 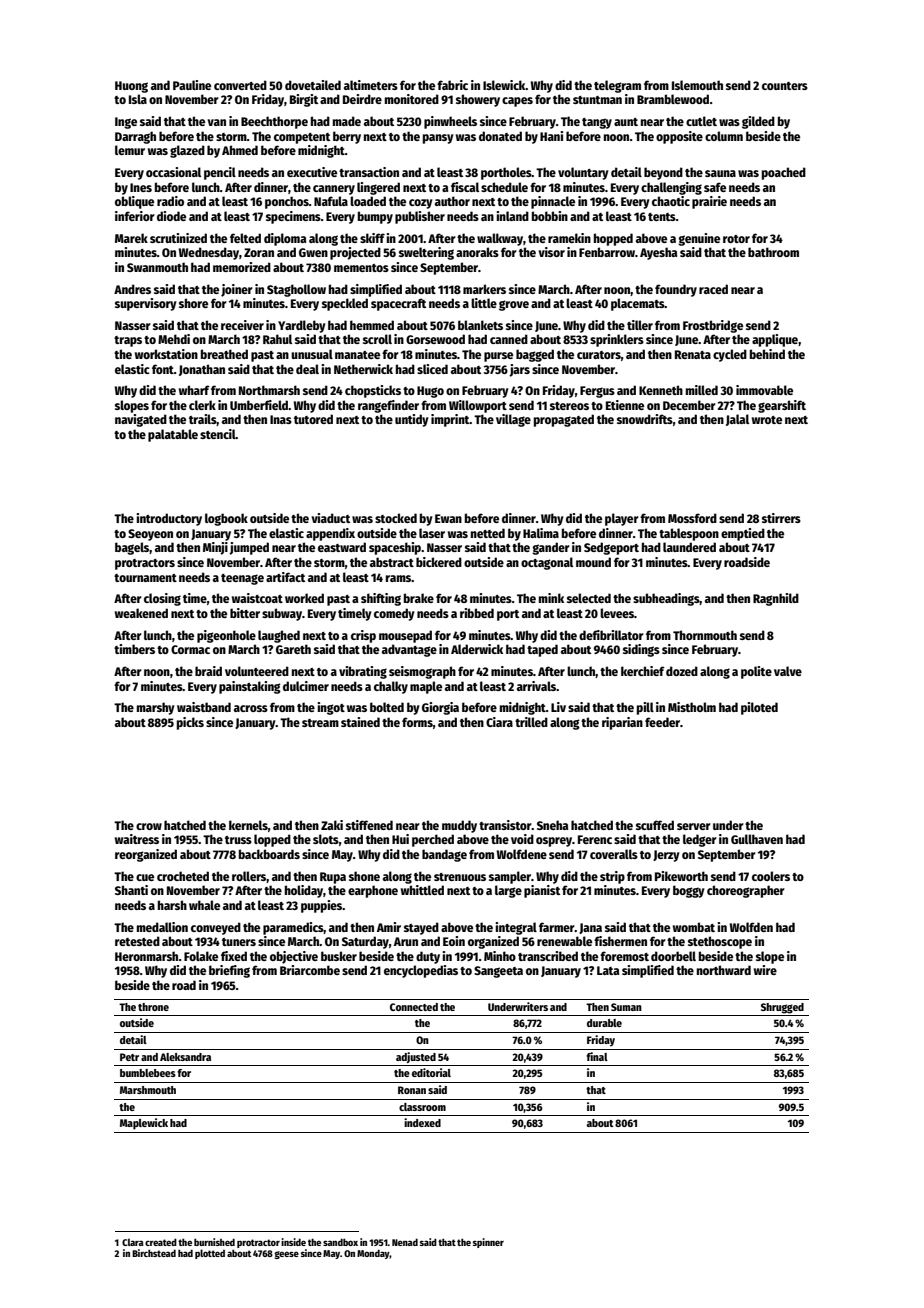 I want to click on marshy, so click(x=156, y=708).
